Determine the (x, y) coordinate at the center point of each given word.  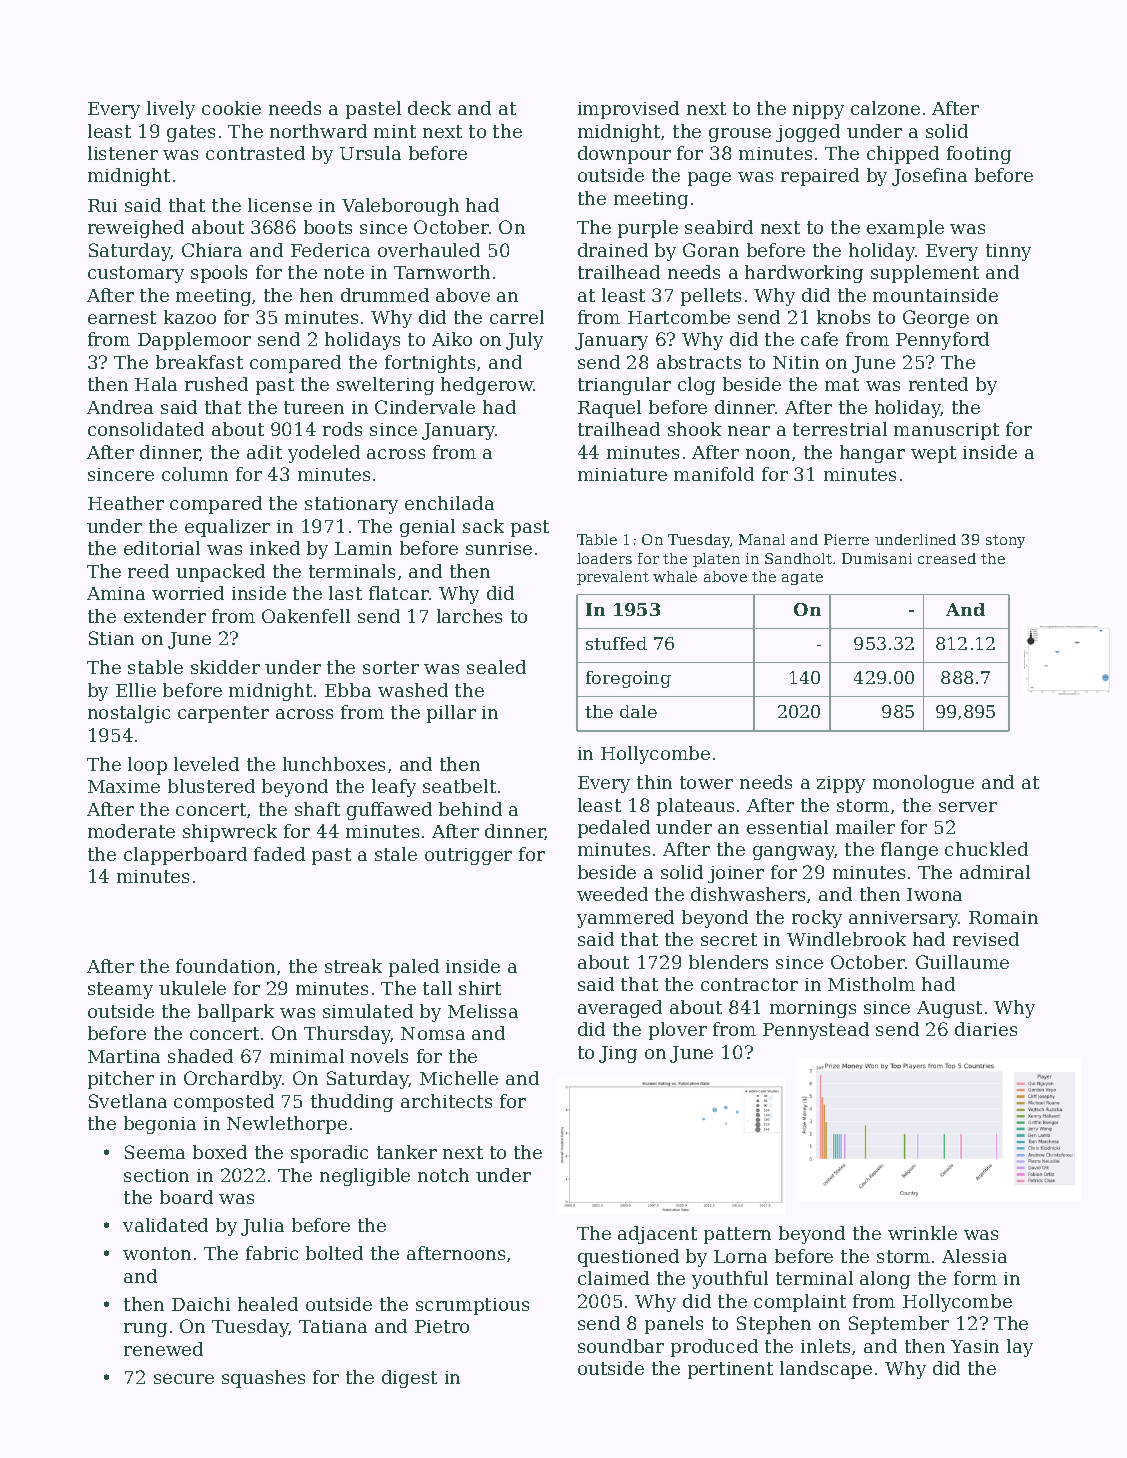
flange (909, 851)
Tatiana (333, 1326)
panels (674, 1325)
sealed (496, 667)
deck (429, 108)
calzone (885, 108)
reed (148, 571)
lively (171, 110)
